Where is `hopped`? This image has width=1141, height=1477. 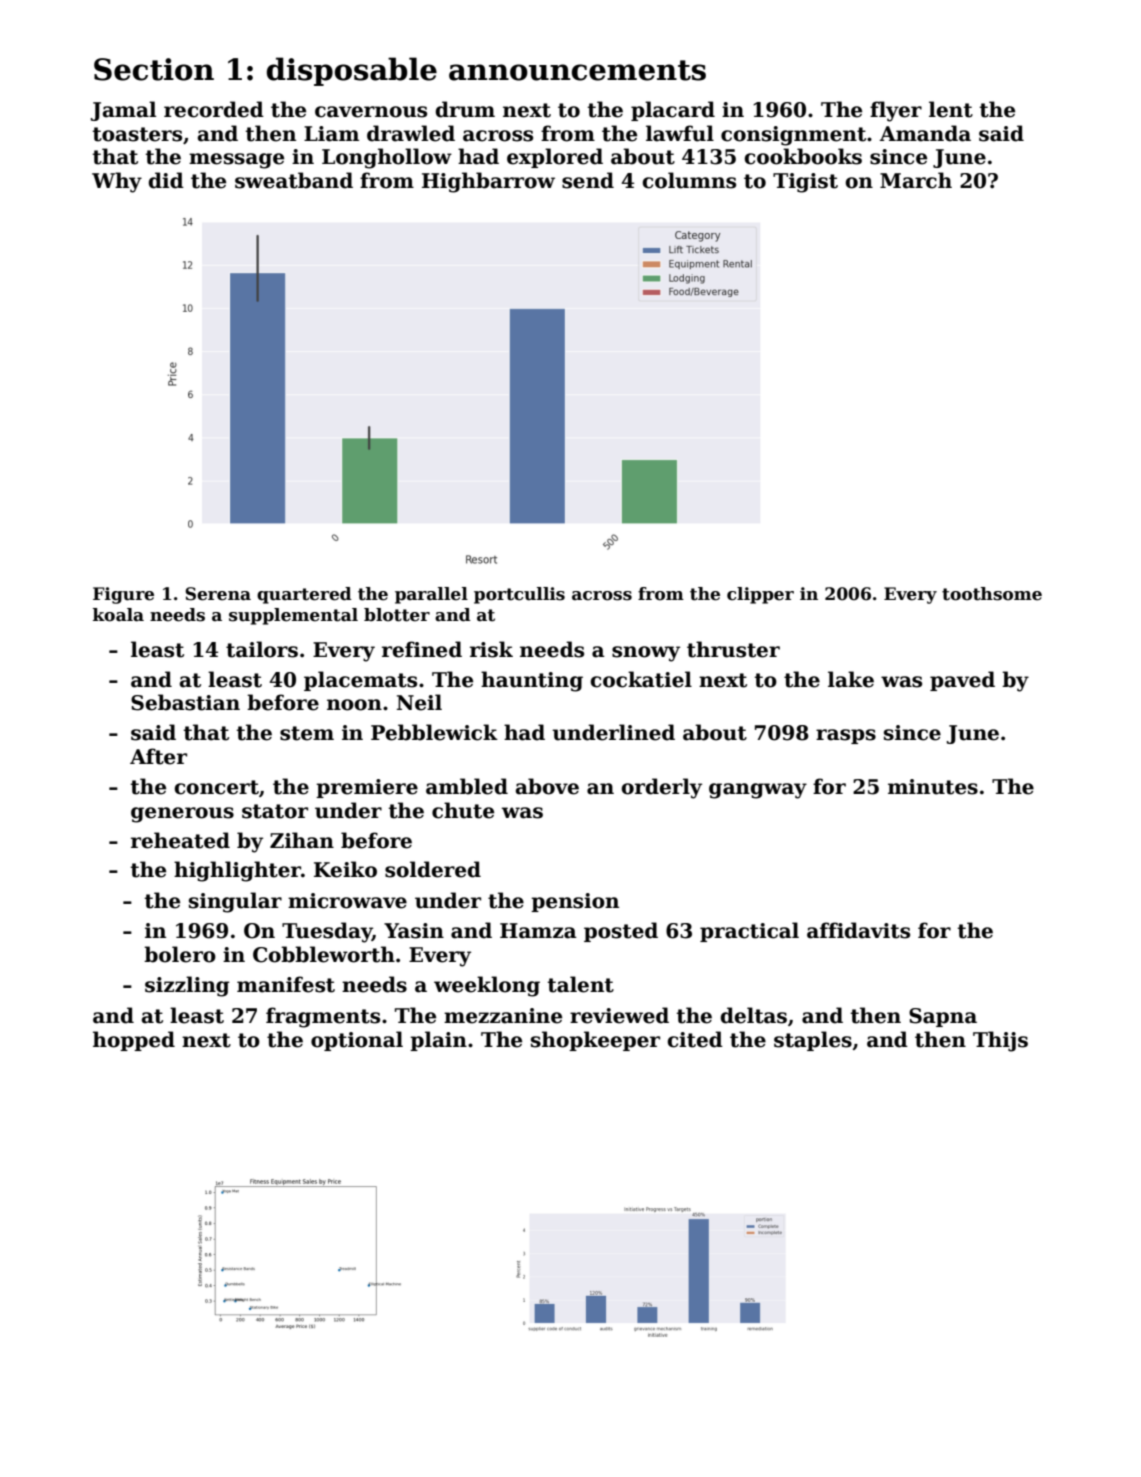
hopped is located at coordinates (134, 1041).
